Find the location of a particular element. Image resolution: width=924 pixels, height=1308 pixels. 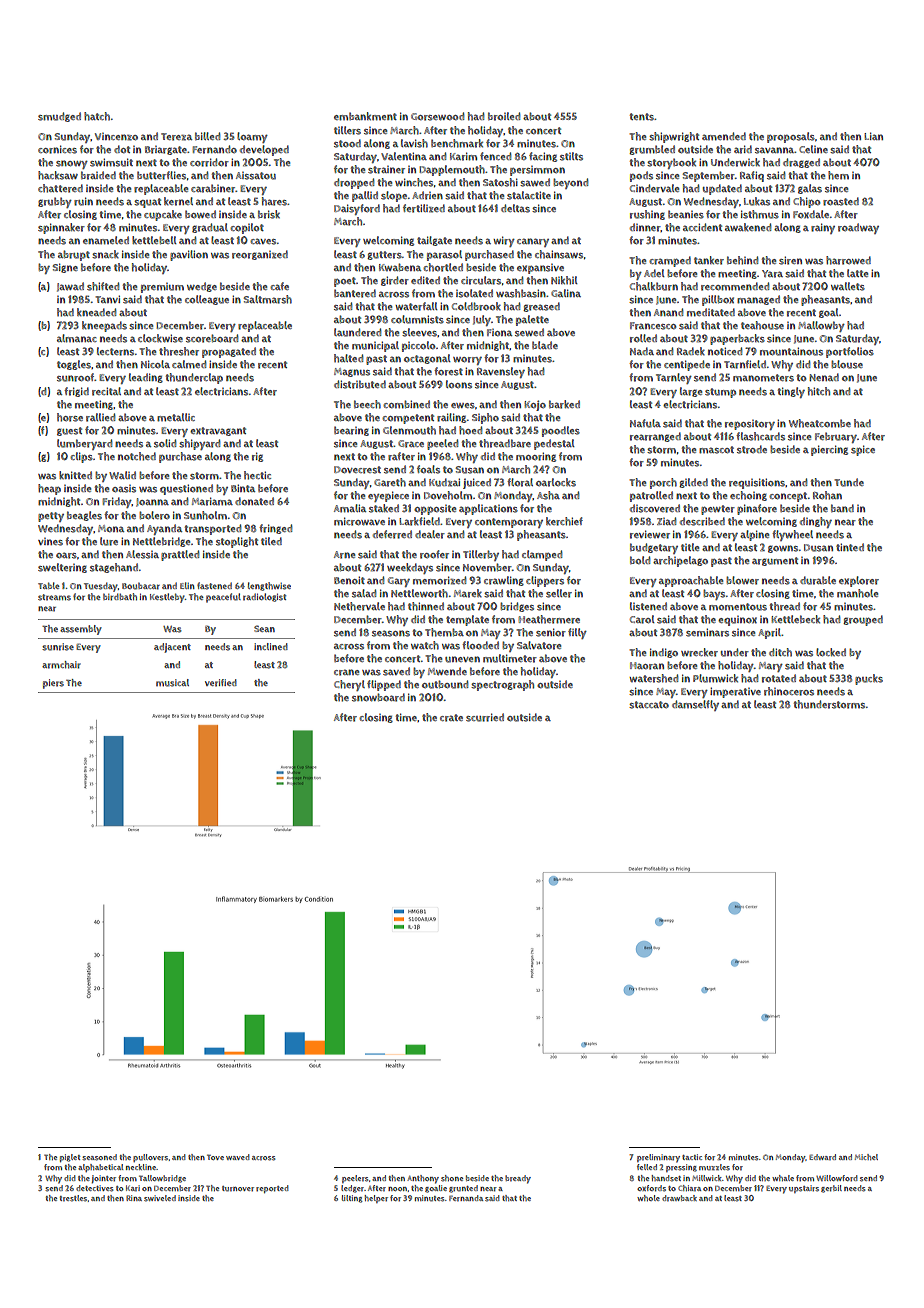

peaceful is located at coordinates (223, 598).
